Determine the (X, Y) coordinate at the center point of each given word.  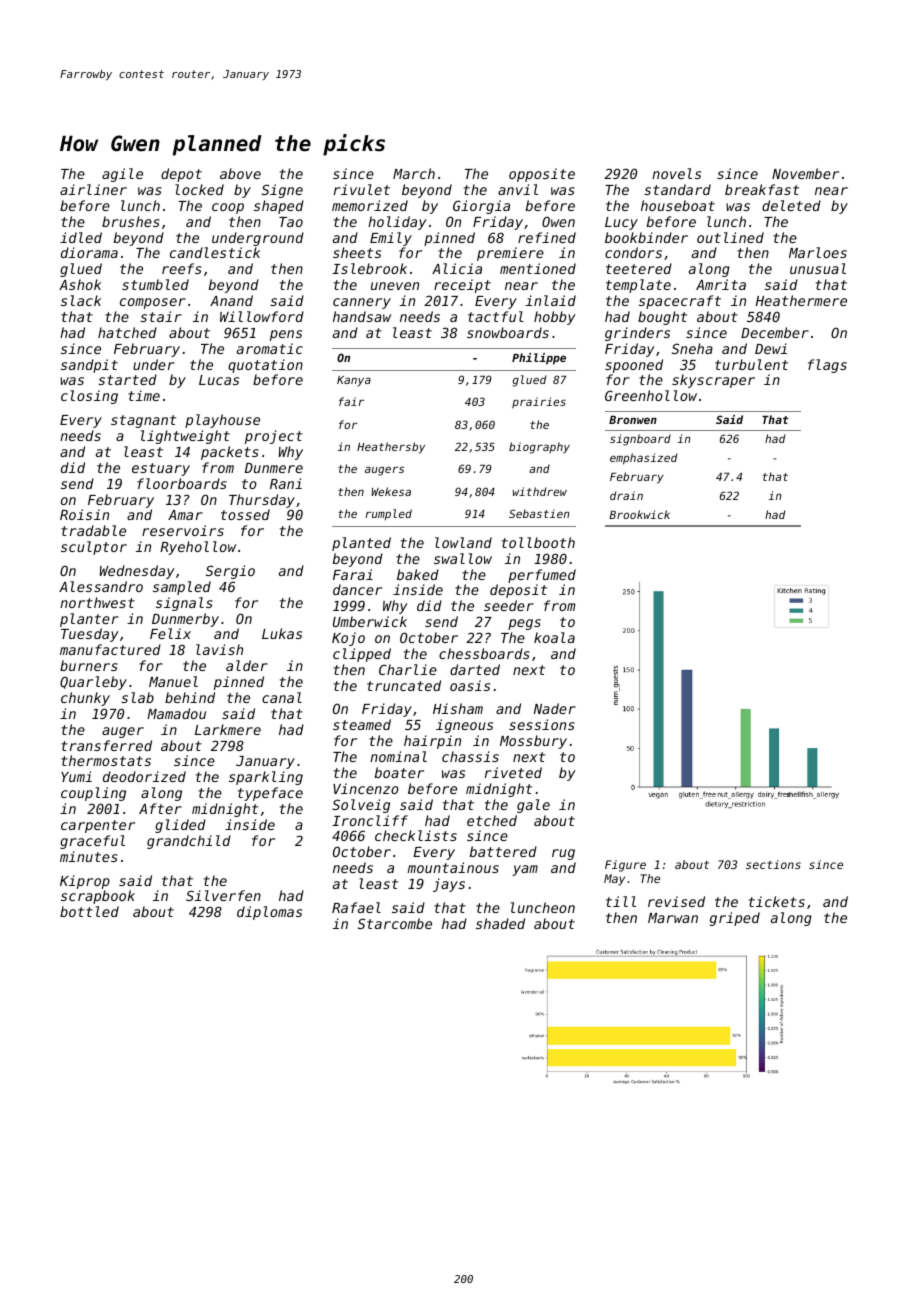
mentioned (538, 268)
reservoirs (183, 530)
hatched (127, 332)
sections (773, 864)
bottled (89, 911)
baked (418, 574)
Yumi (76, 776)
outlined (730, 237)
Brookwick (639, 514)
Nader (555, 708)
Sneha (692, 348)
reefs (182, 268)
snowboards (508, 332)
